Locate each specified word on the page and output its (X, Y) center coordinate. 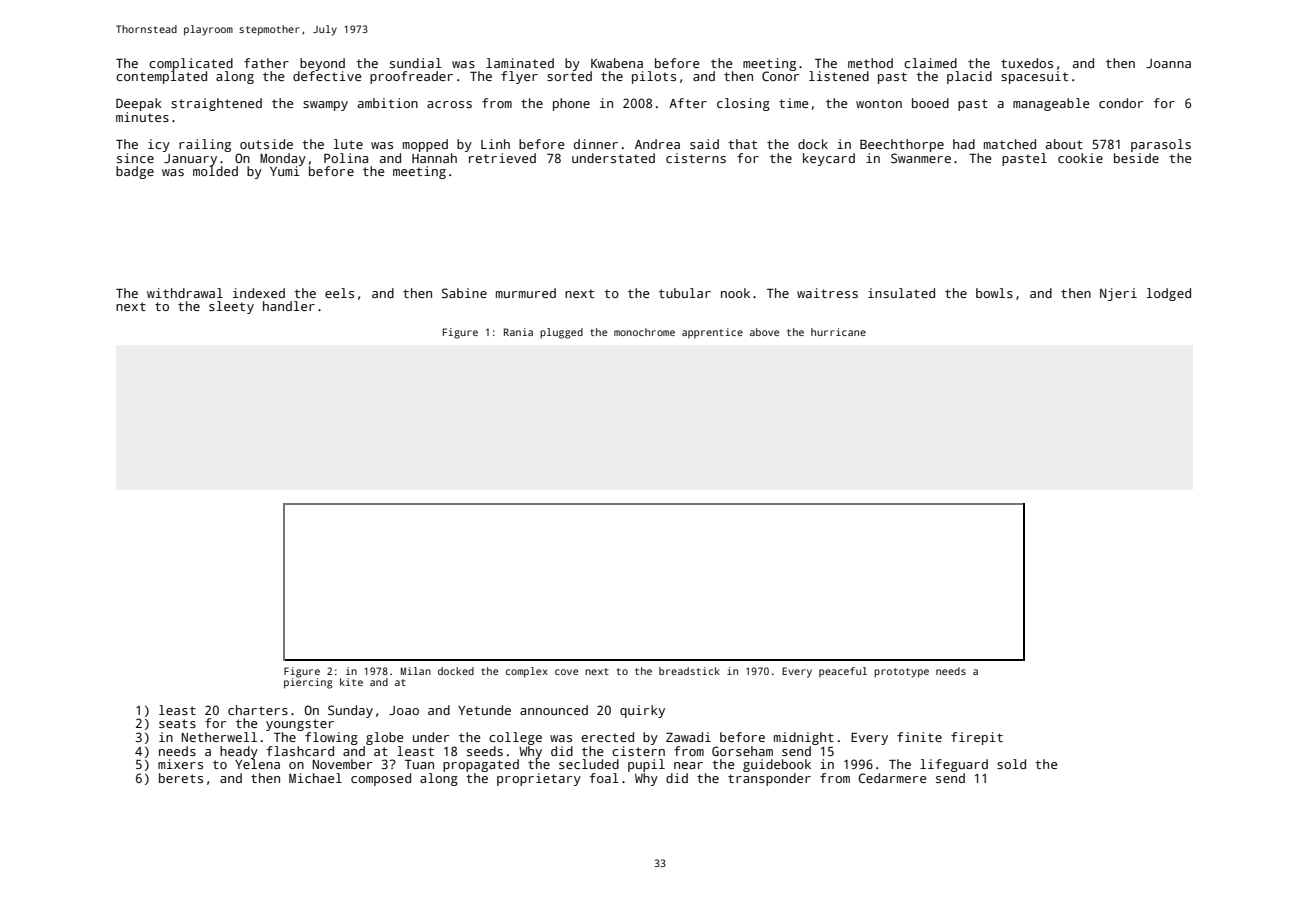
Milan (416, 671)
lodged (1169, 294)
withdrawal (185, 293)
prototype (901, 673)
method (870, 63)
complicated (191, 64)
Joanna (1168, 63)
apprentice (712, 333)
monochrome (644, 332)
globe (384, 738)
